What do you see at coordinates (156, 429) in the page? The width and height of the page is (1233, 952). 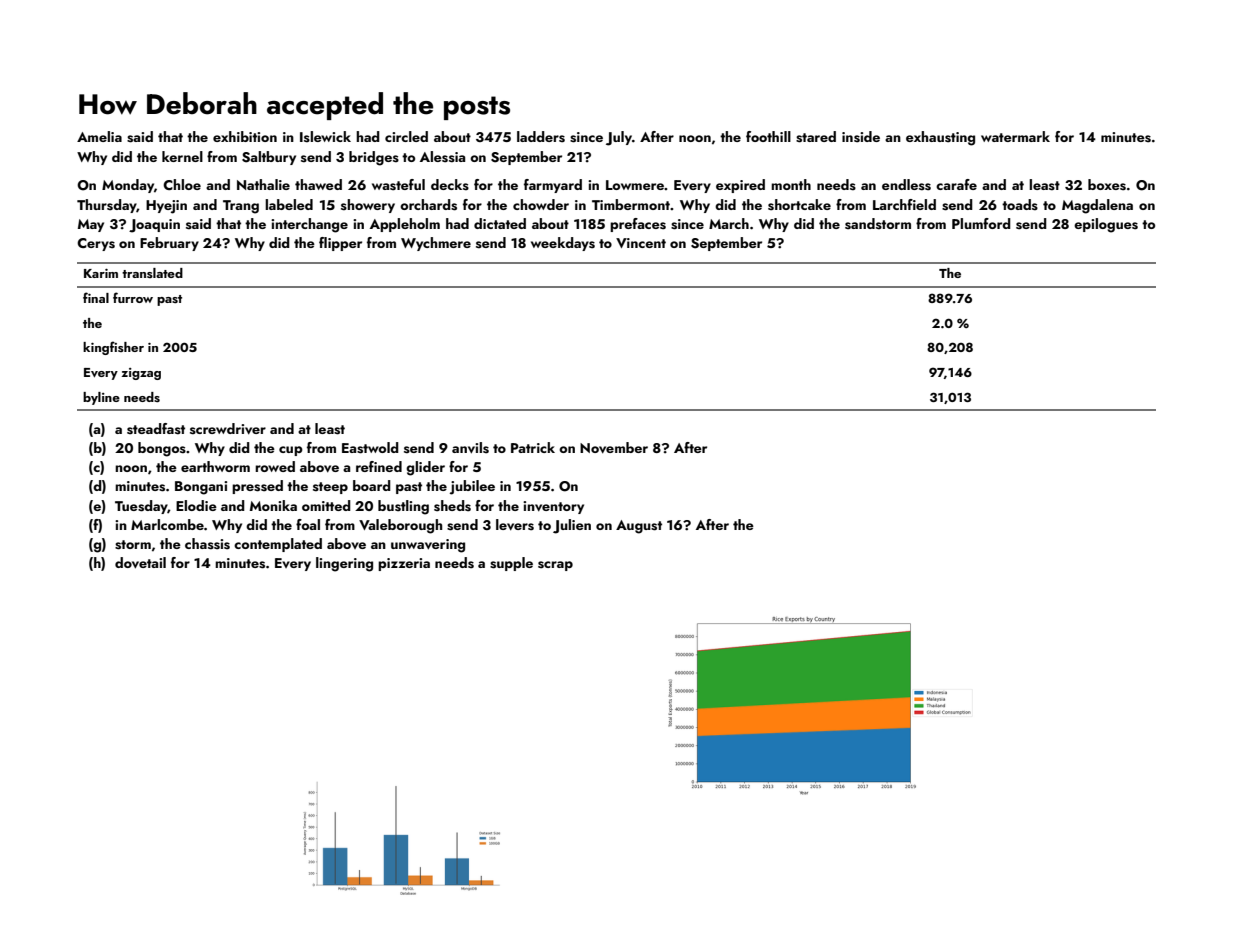 I see `steadfast` at bounding box center [156, 429].
